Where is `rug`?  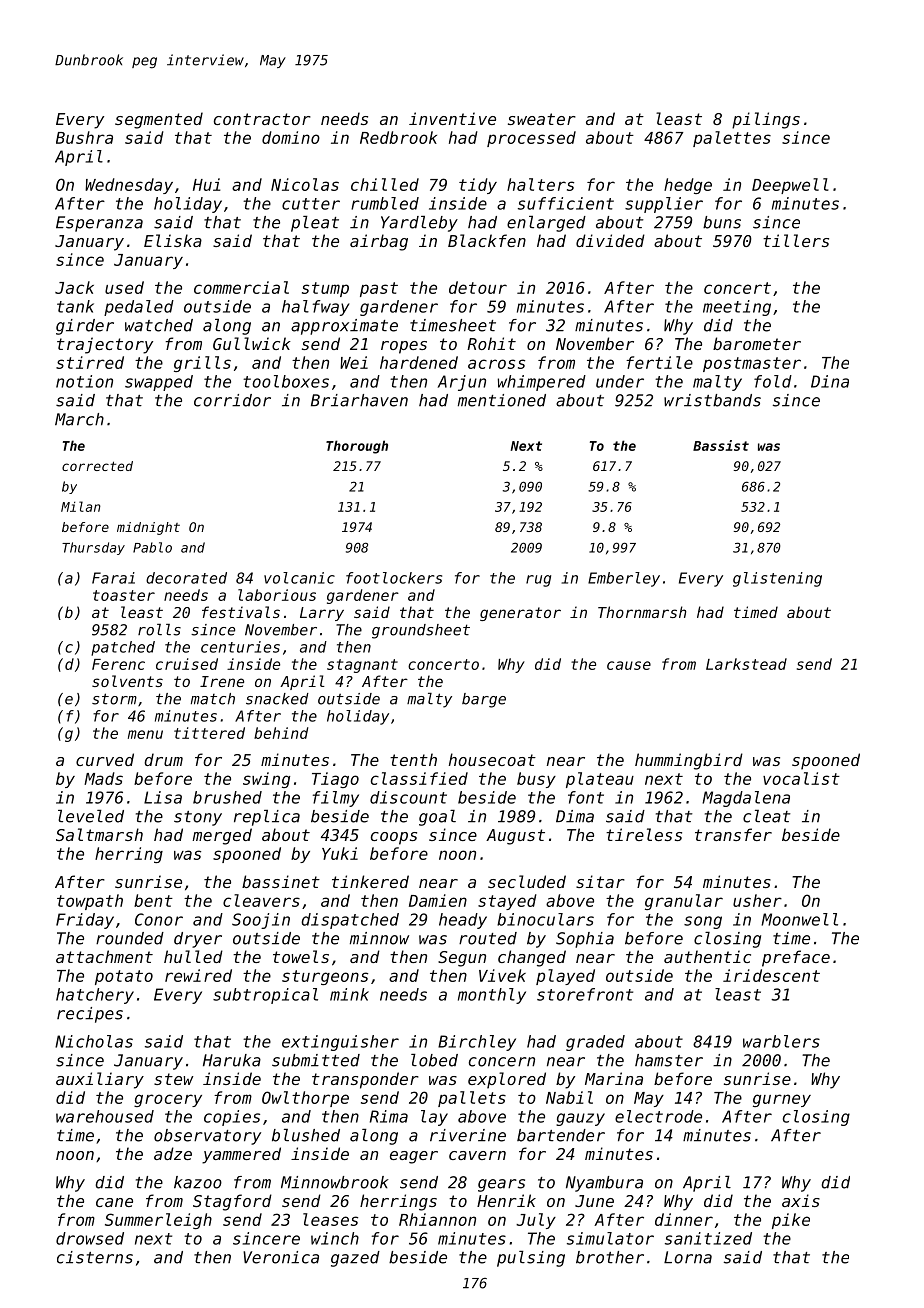
rug is located at coordinates (538, 581).
